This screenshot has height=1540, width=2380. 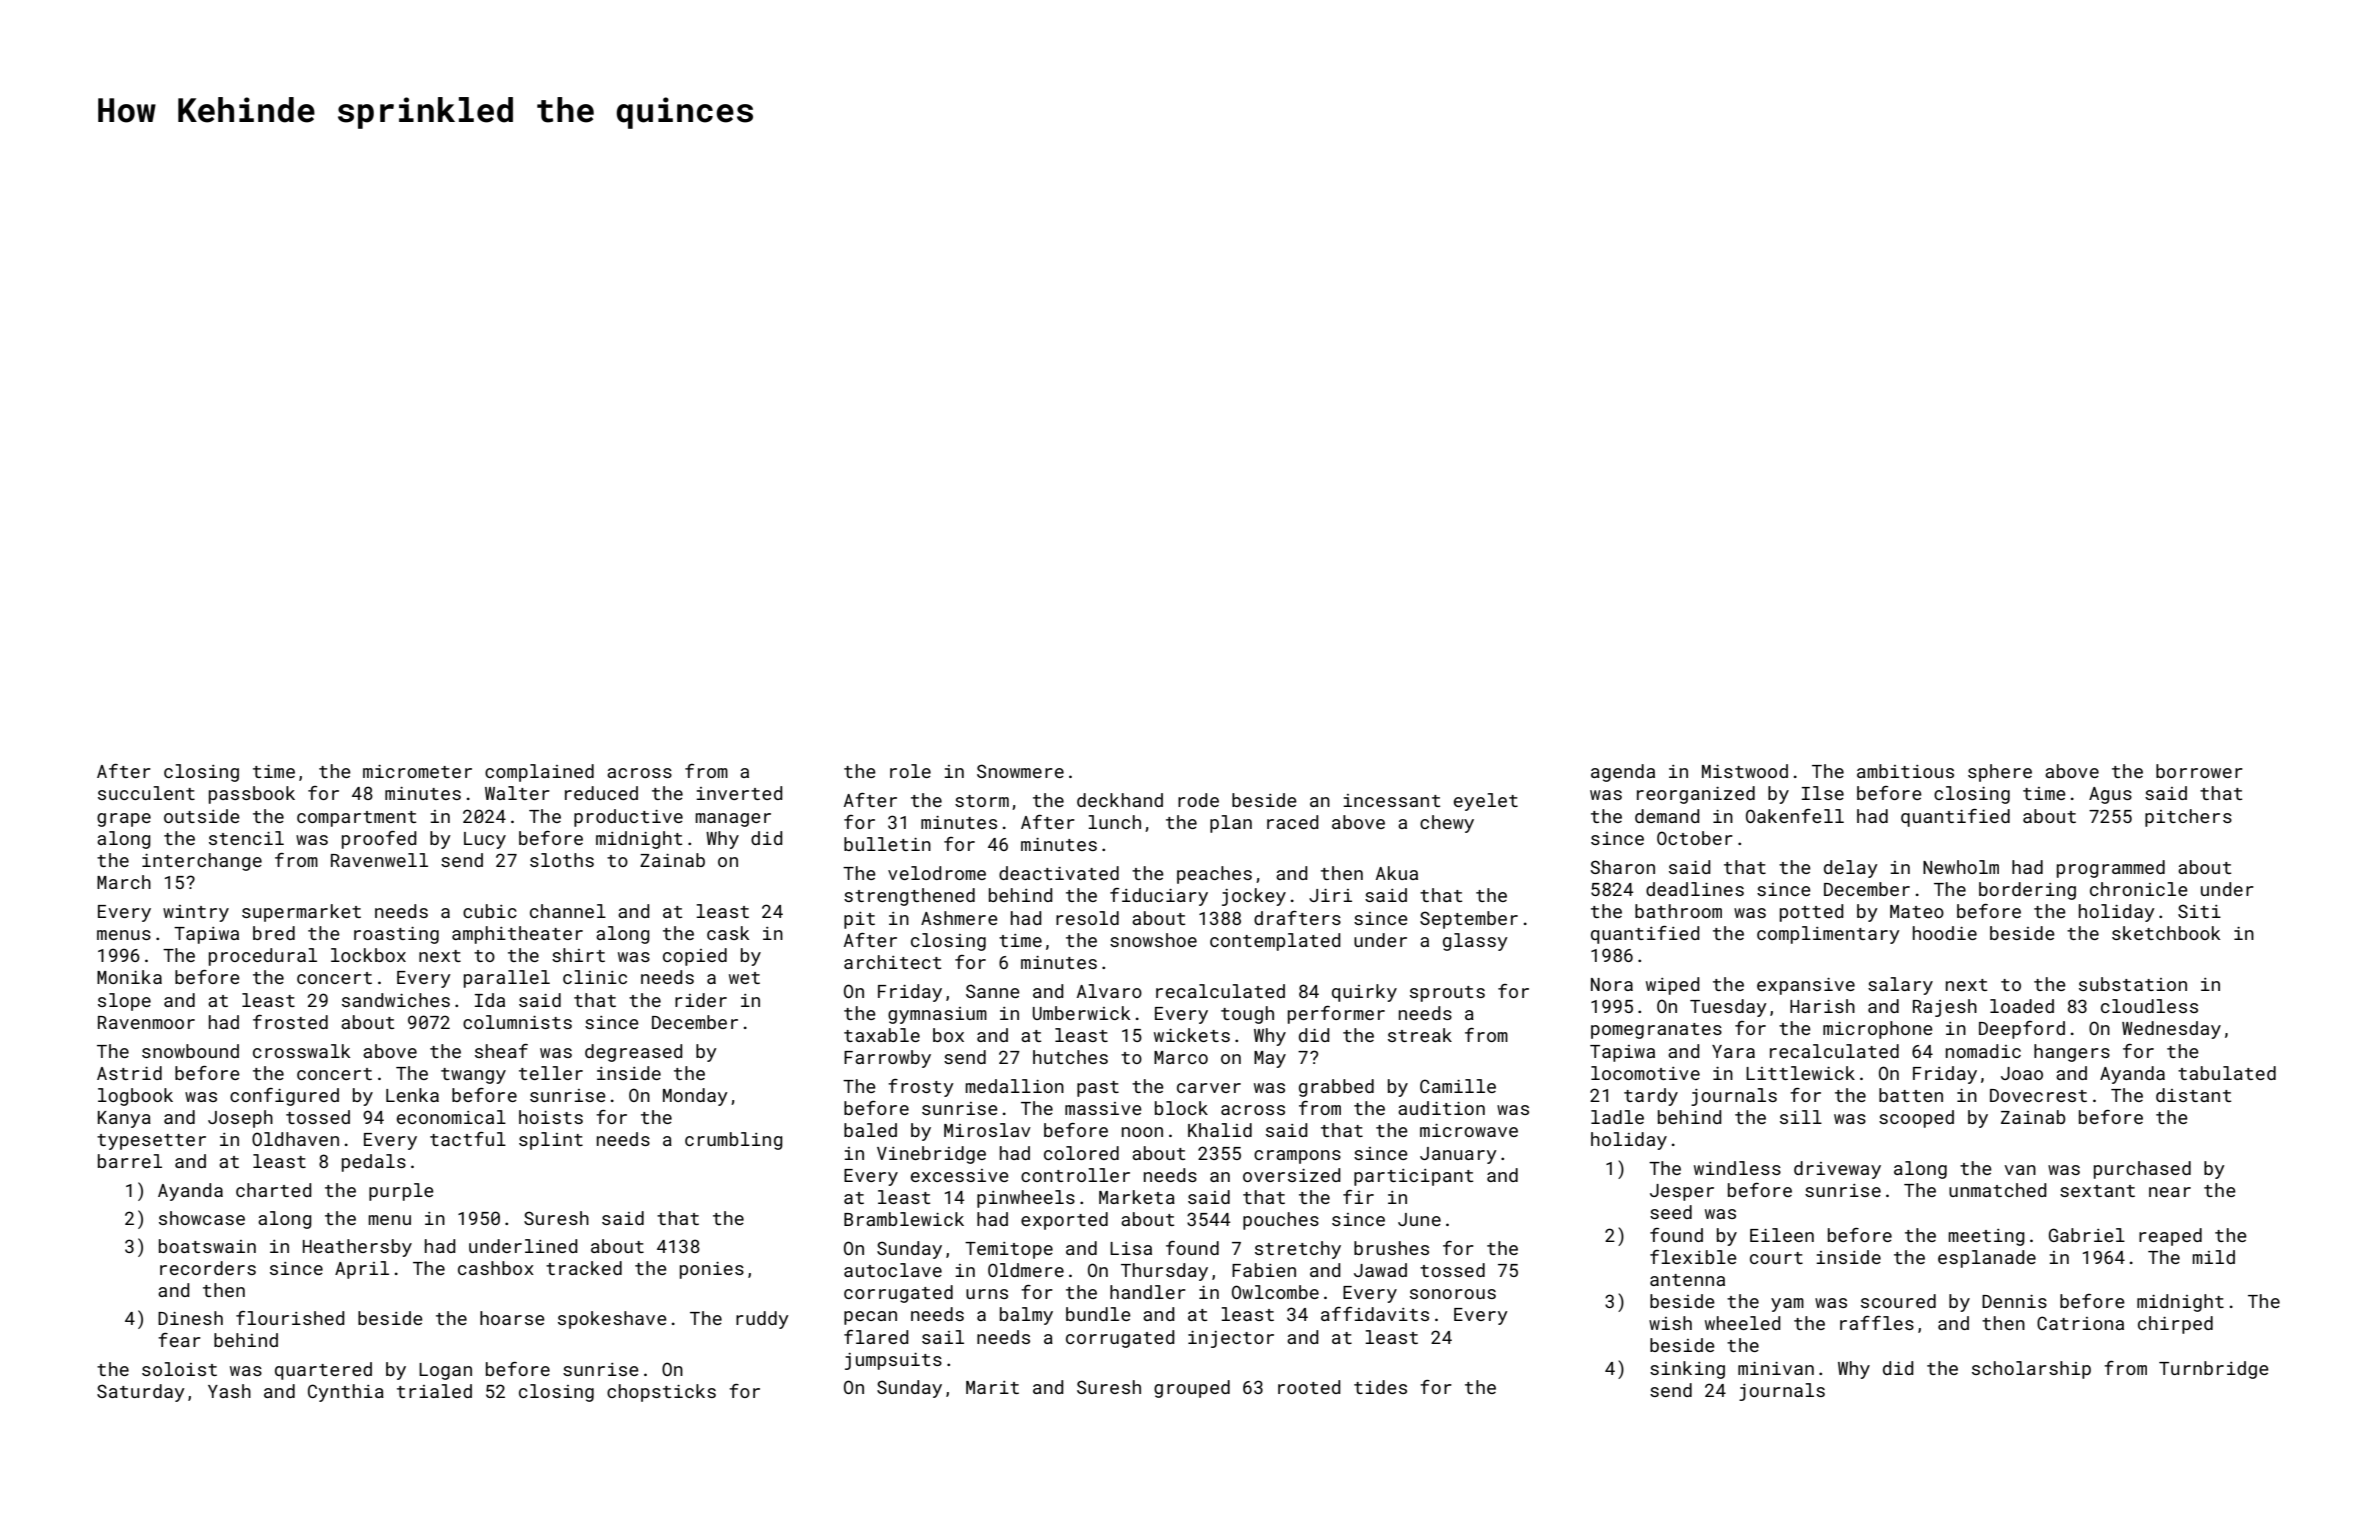 I want to click on sprouts, so click(x=1447, y=994).
